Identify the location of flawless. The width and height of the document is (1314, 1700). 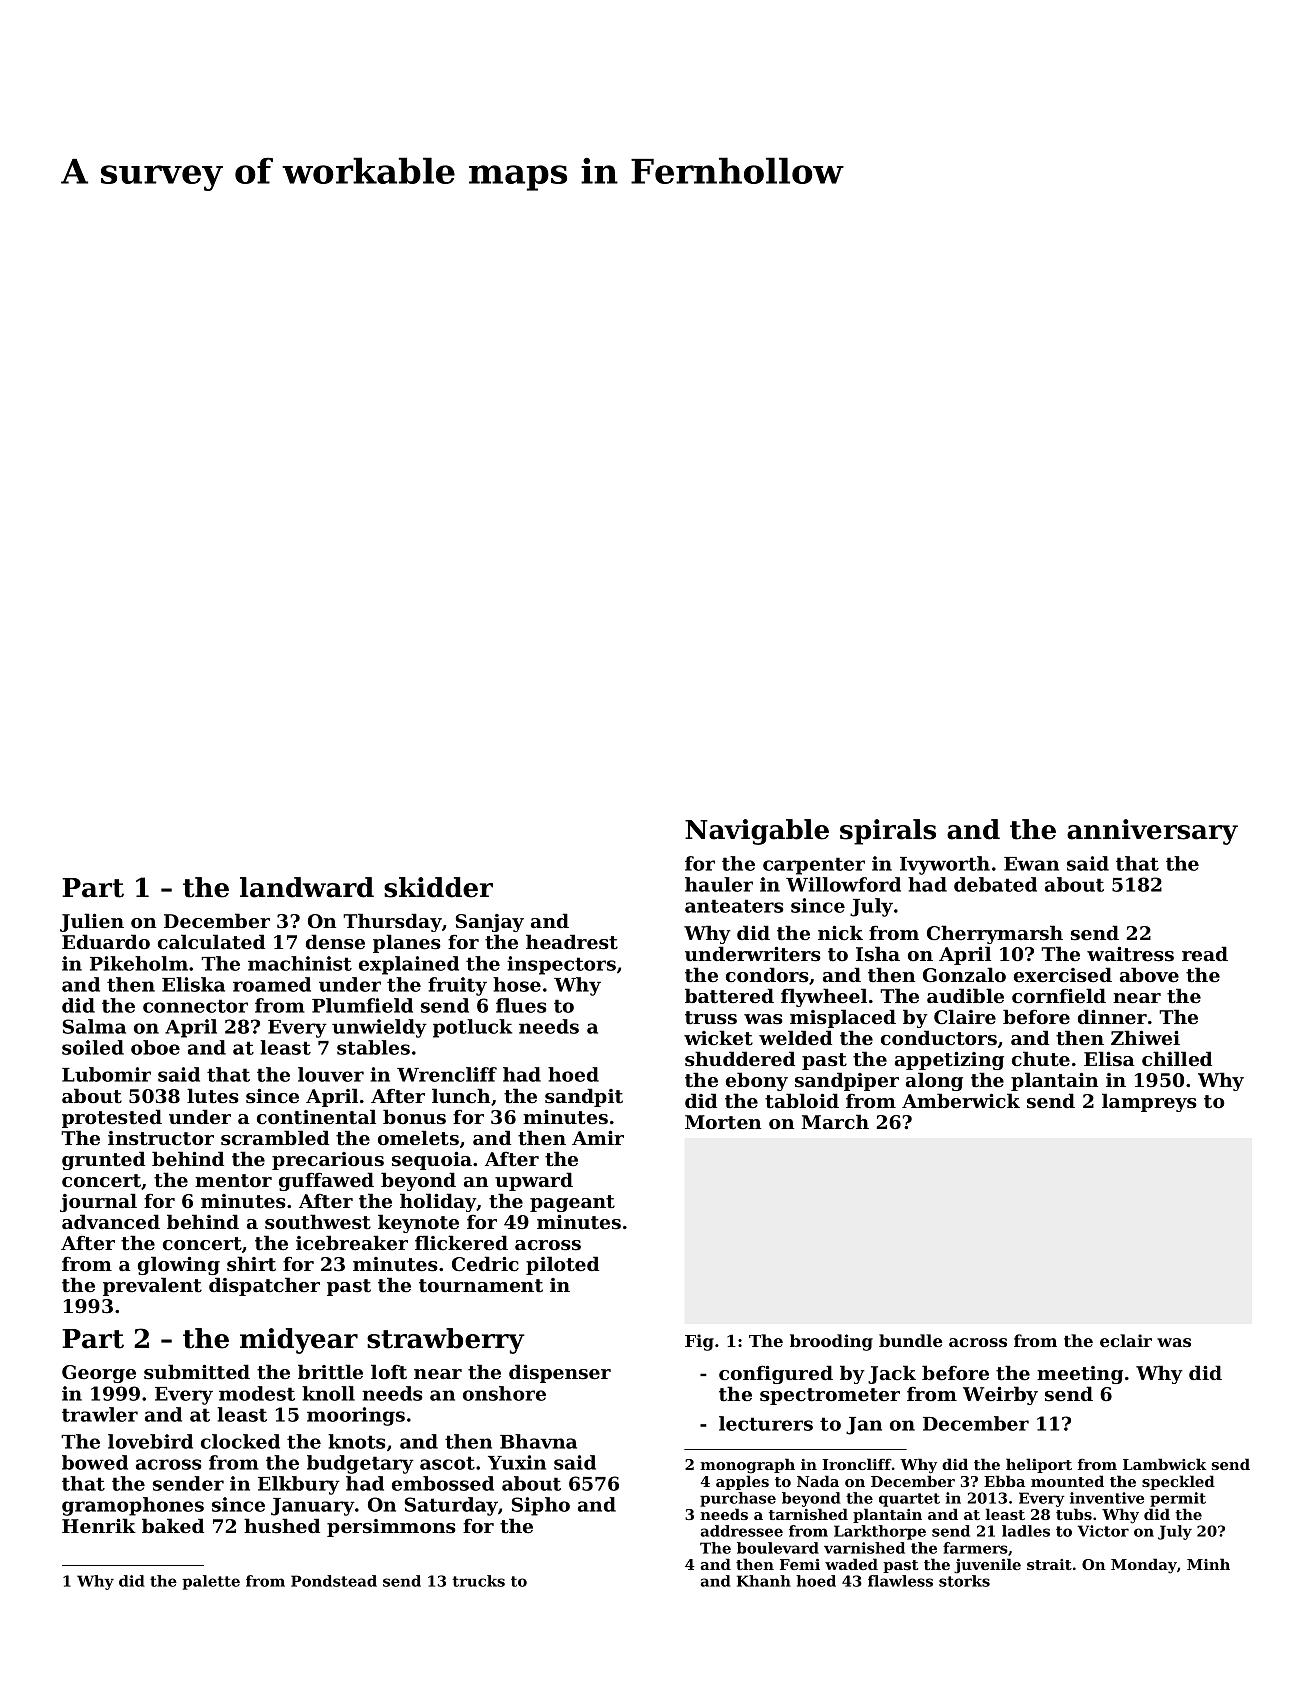
(900, 1581).
